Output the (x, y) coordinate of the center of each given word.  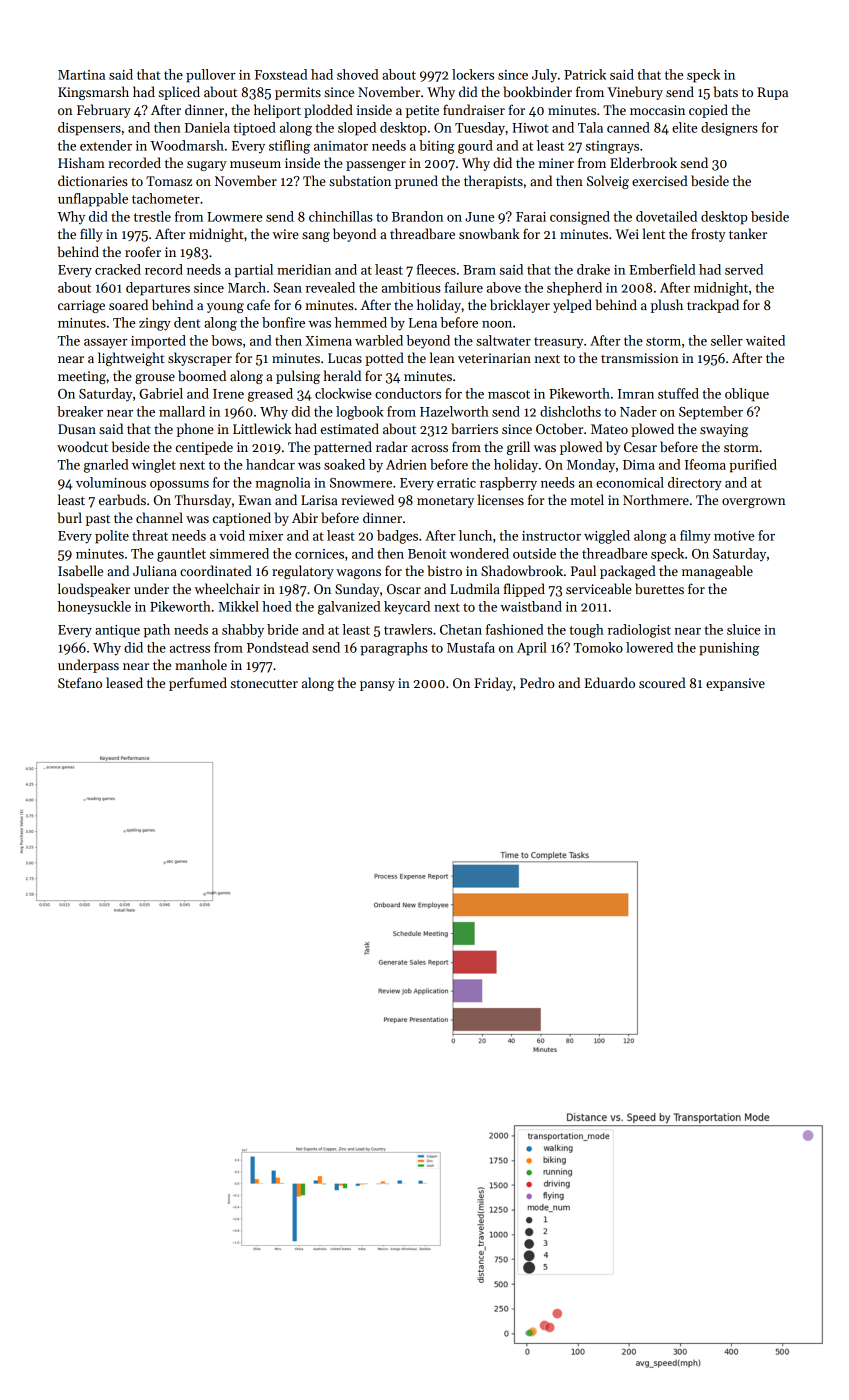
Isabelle (80, 570)
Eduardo (609, 682)
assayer (106, 344)
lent (654, 233)
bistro (444, 570)
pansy (377, 686)
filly (91, 235)
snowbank (489, 233)
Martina (81, 75)
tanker (748, 233)
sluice (743, 629)
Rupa (772, 93)
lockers (473, 74)
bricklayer (520, 306)
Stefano (80, 682)
